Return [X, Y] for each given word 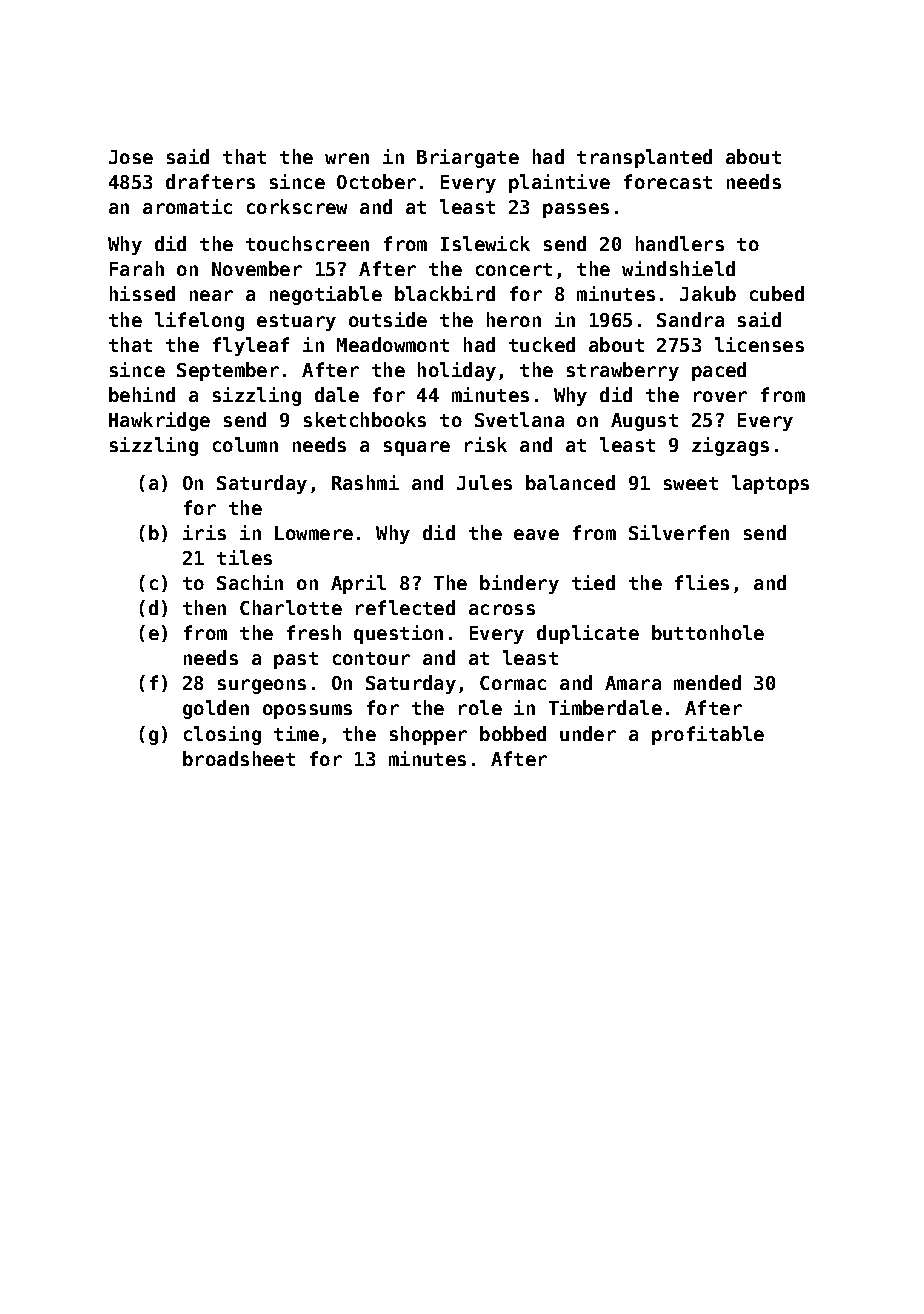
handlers [680, 243]
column [245, 444]
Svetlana [519, 419]
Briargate [468, 158]
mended [707, 682]
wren [347, 158]
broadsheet [239, 758]
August [644, 422]
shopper [428, 735]
